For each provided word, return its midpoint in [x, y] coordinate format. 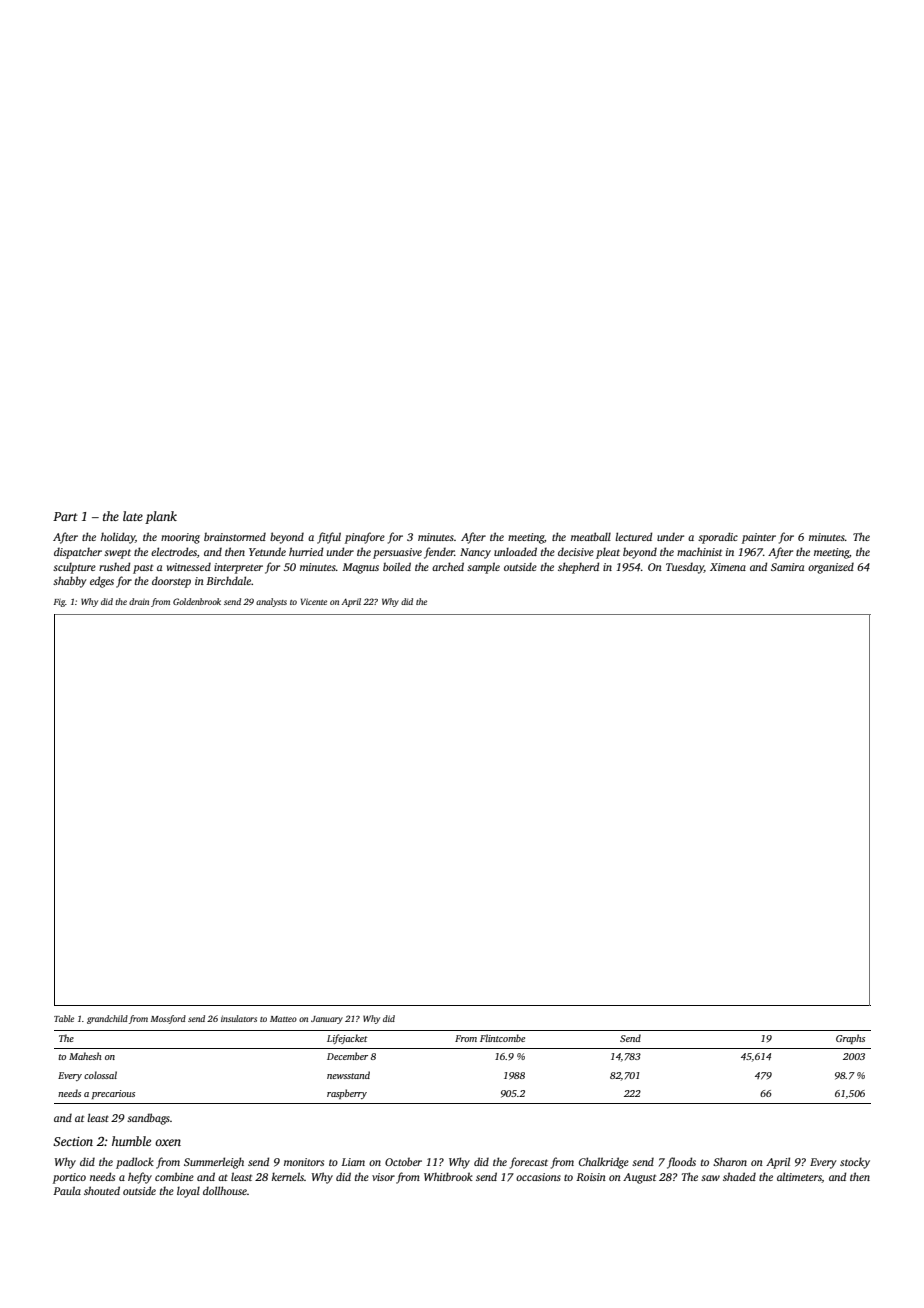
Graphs [850, 1039]
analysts [271, 602]
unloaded [515, 551]
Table [64, 1018]
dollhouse [225, 1190]
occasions [538, 1177]
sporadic [718, 538]
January [327, 1020]
